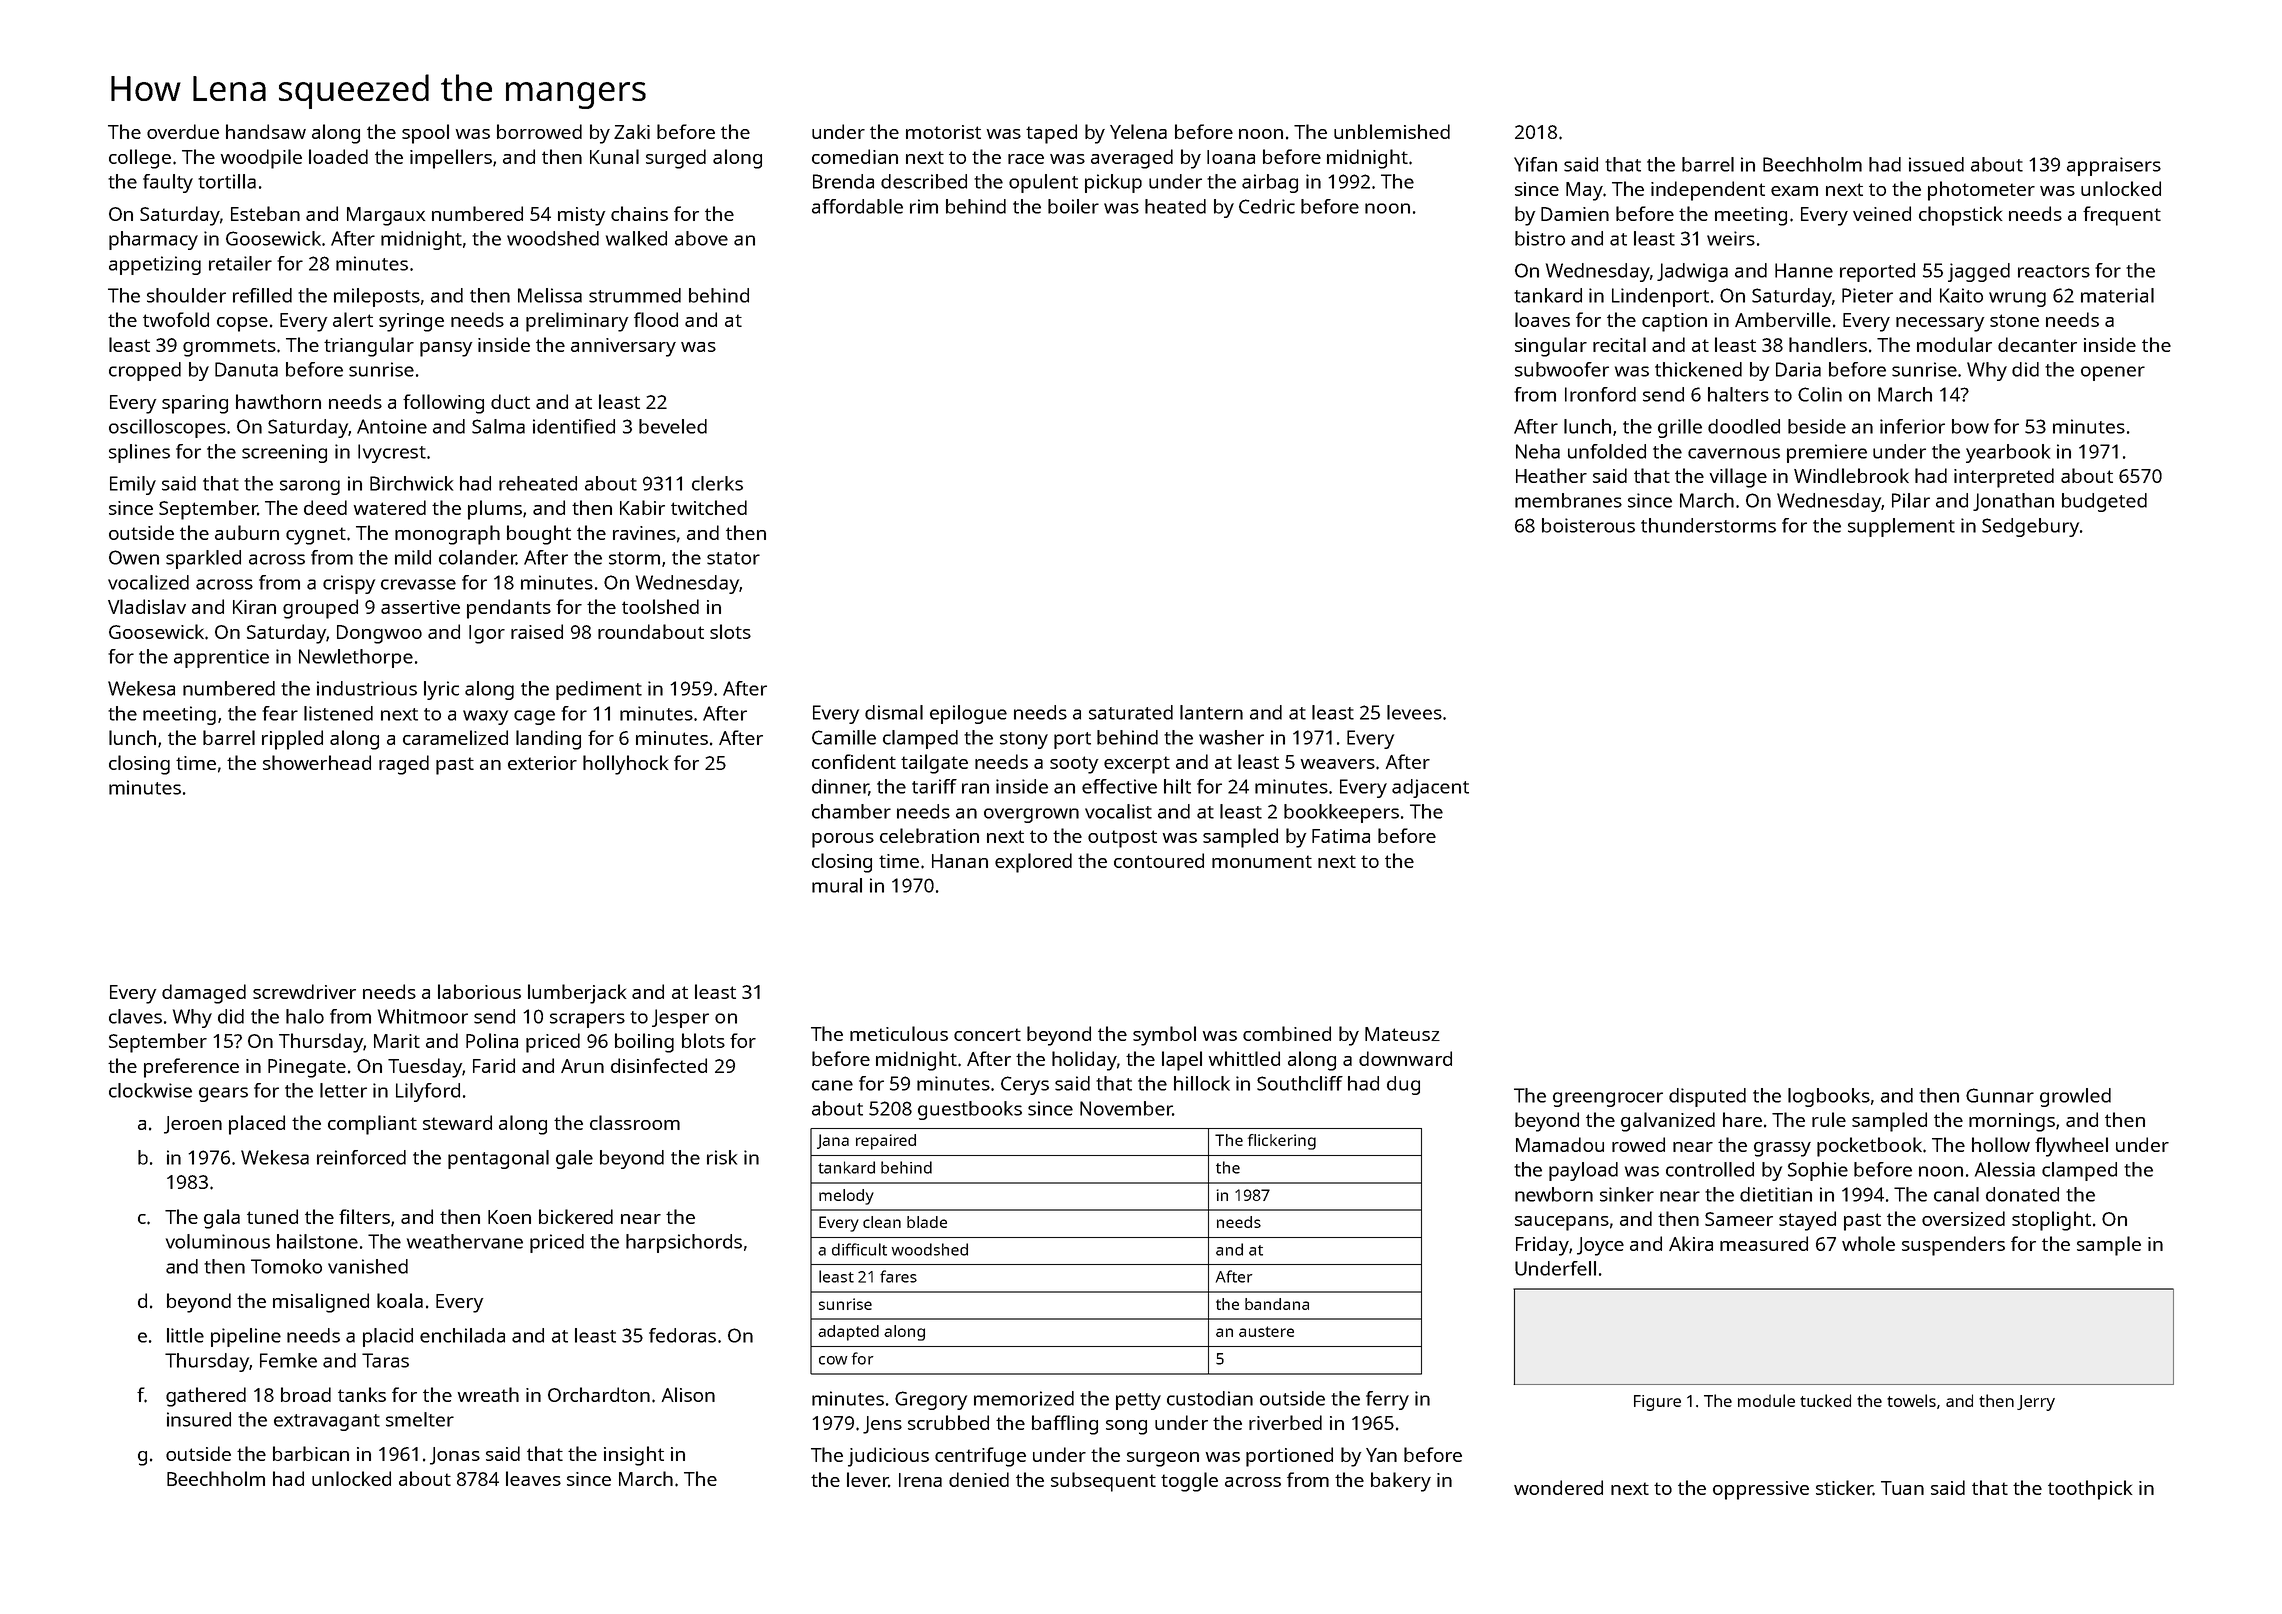  Describe the element at coordinates (1818, 1171) in the screenshot. I see `Sophie` at that location.
